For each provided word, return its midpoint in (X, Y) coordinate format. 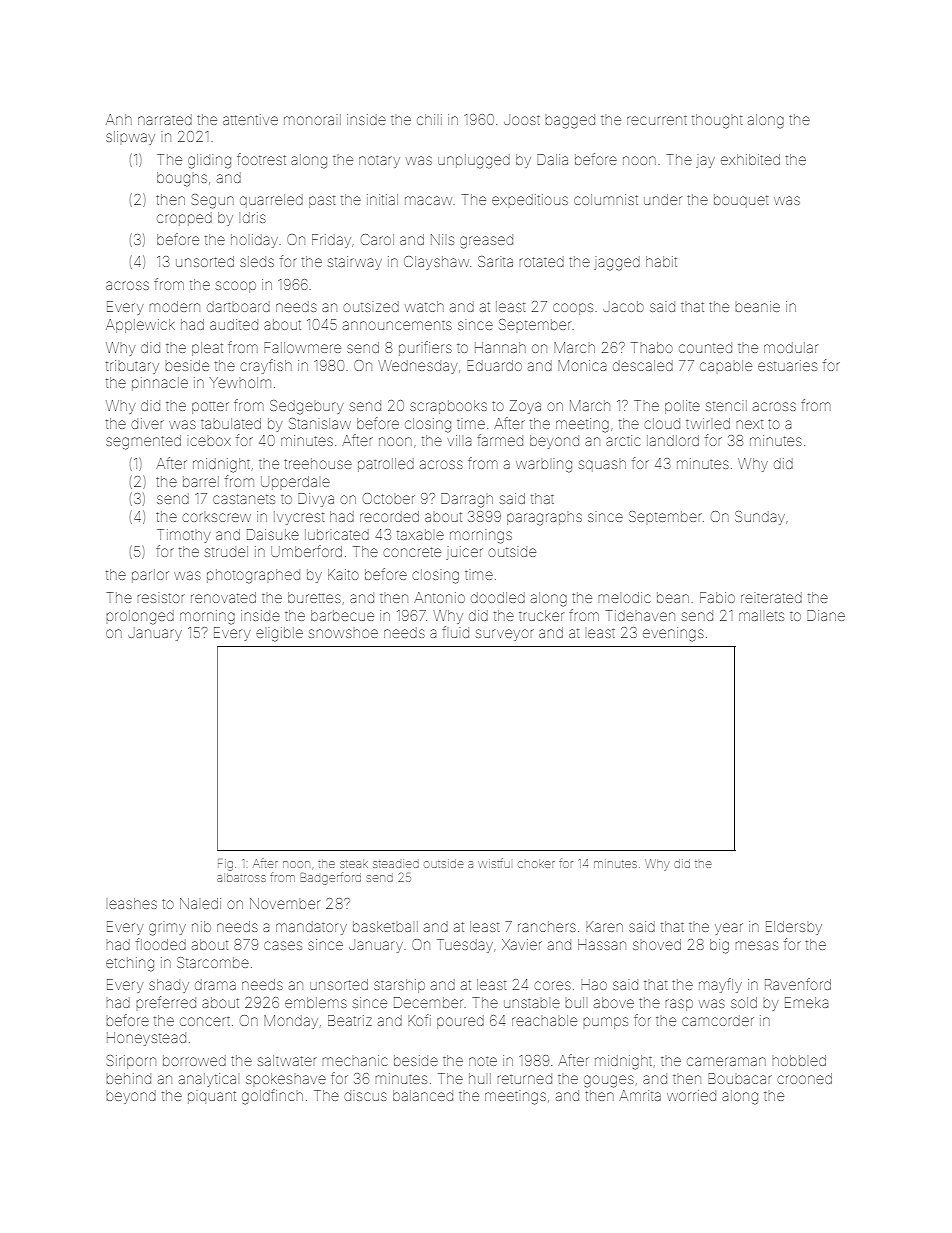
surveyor (505, 635)
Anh (119, 119)
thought (717, 121)
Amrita (640, 1095)
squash (602, 466)
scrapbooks (448, 407)
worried (691, 1095)
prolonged (140, 617)
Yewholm (240, 382)
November (285, 903)
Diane (826, 615)
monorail (312, 119)
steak (354, 864)
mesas (756, 945)
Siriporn (131, 1062)
